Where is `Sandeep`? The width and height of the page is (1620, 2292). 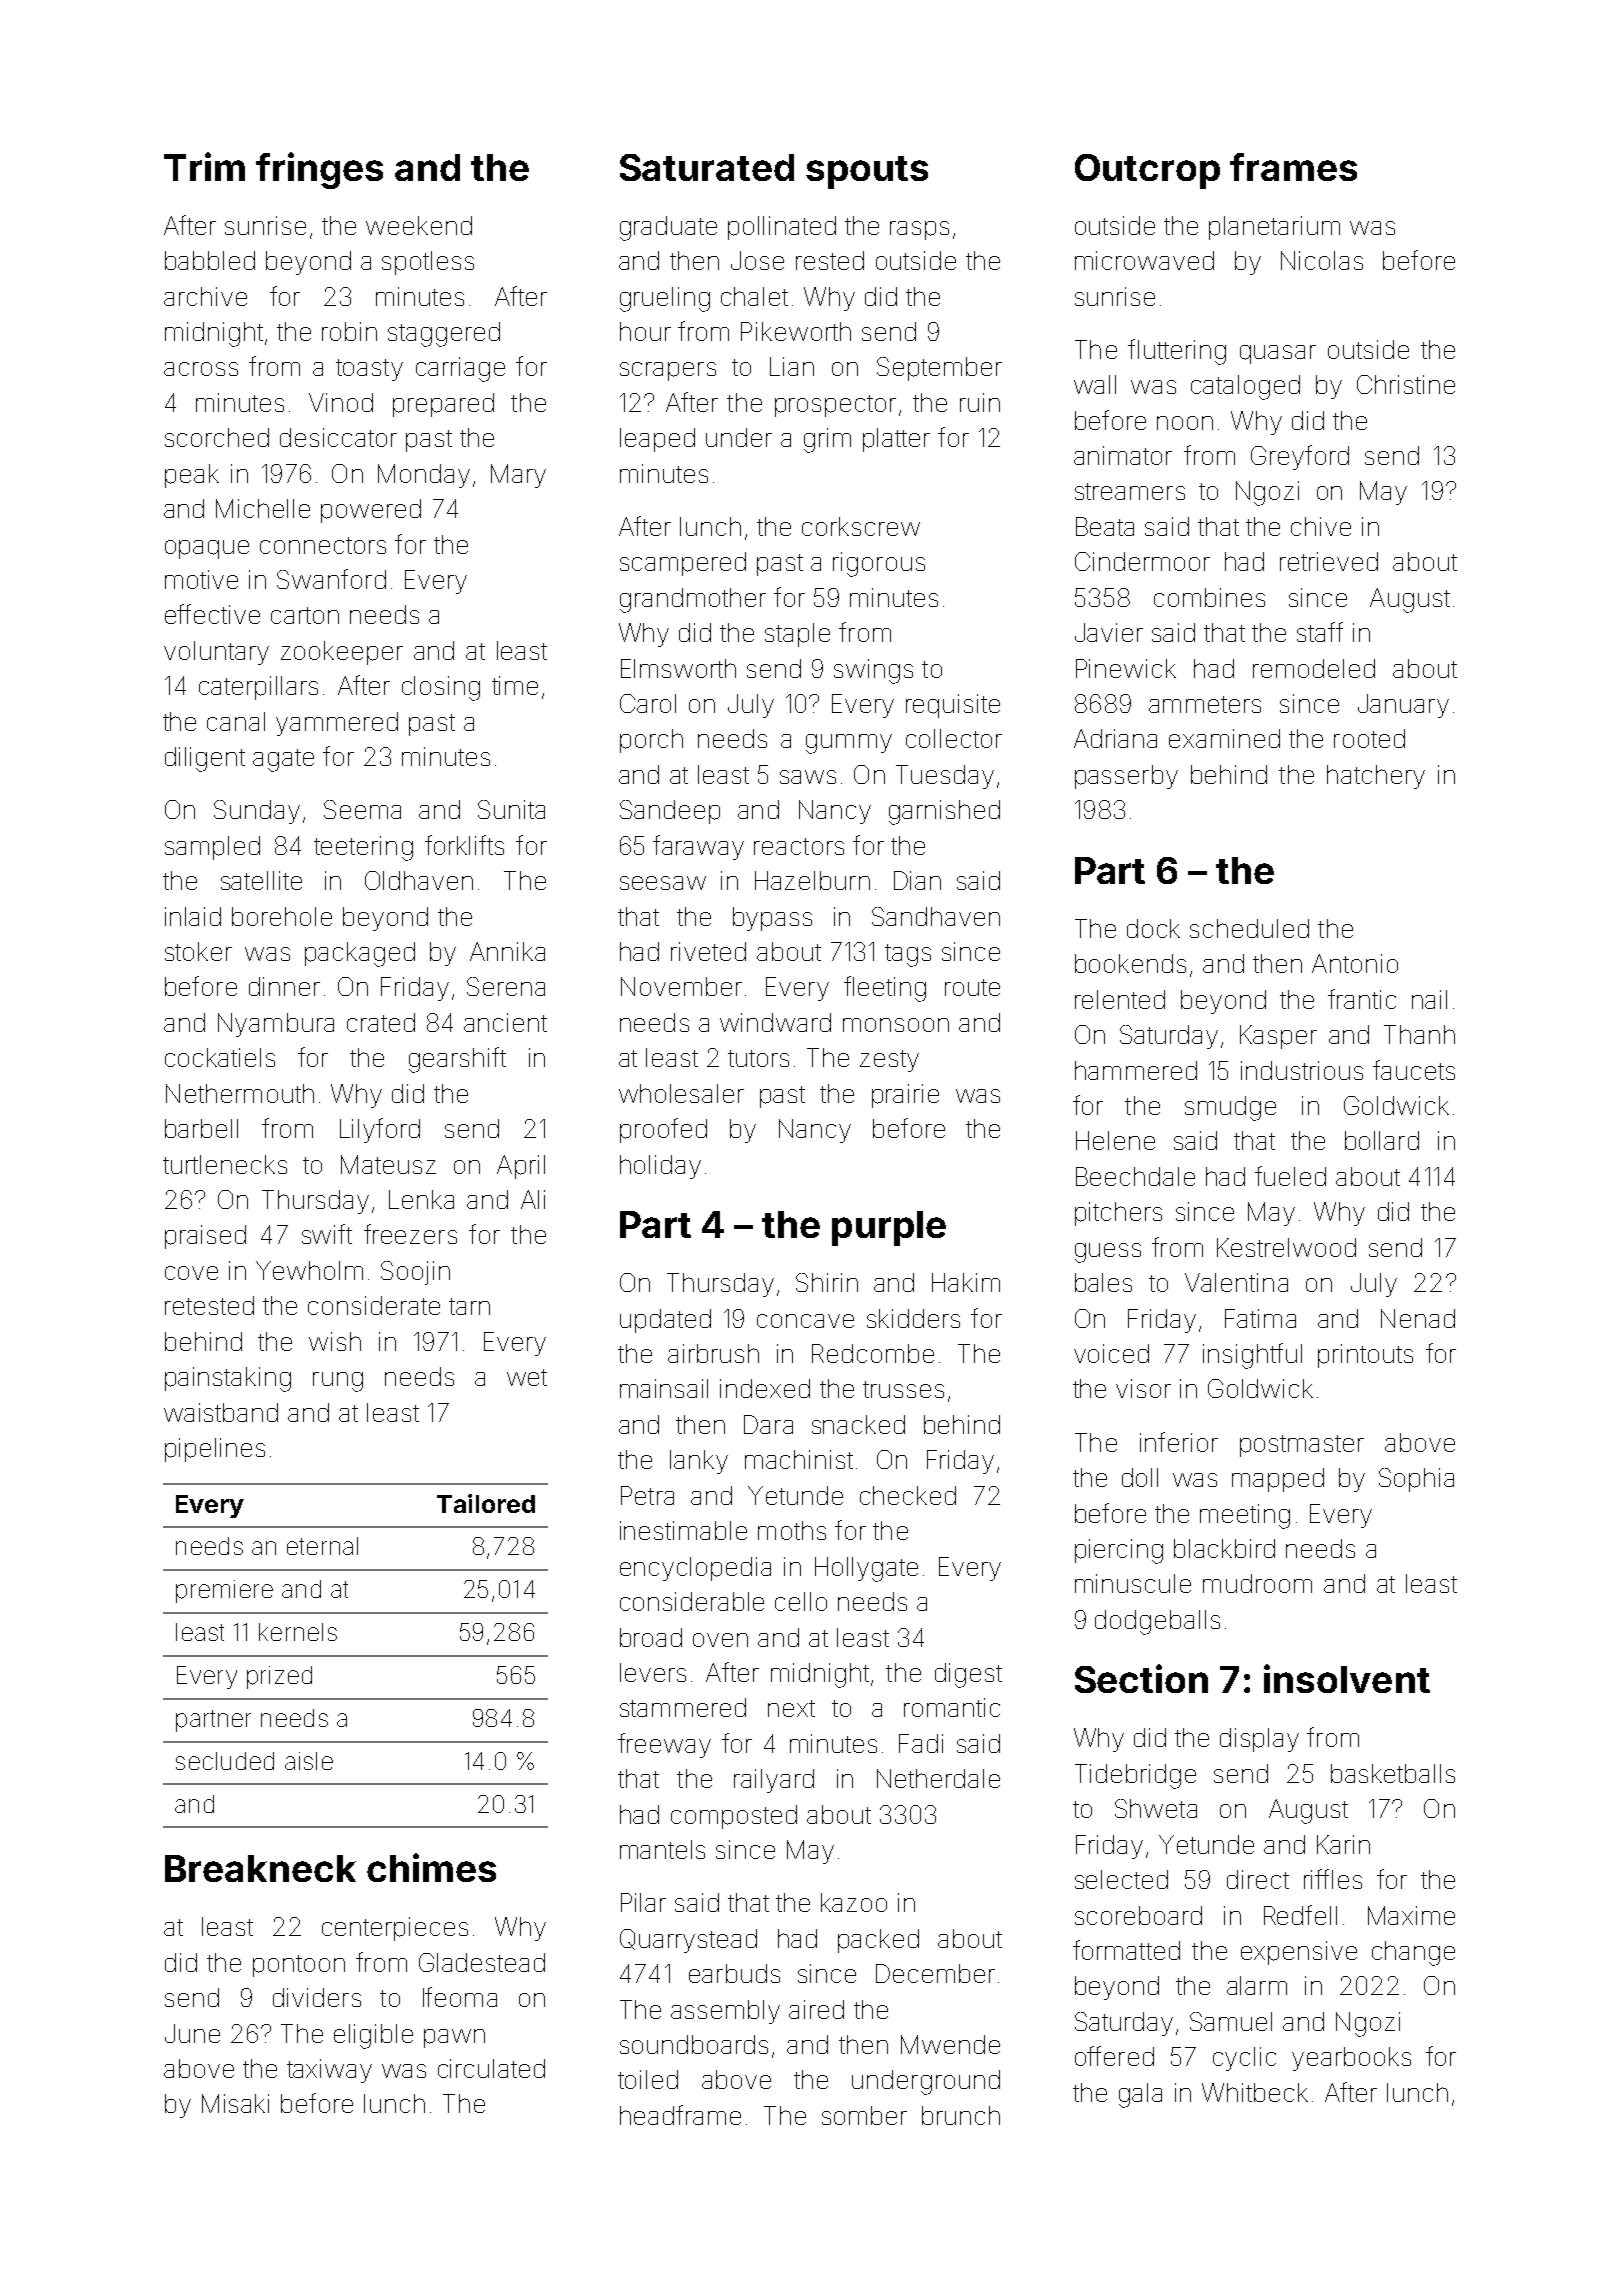 Sandeep is located at coordinates (670, 812).
